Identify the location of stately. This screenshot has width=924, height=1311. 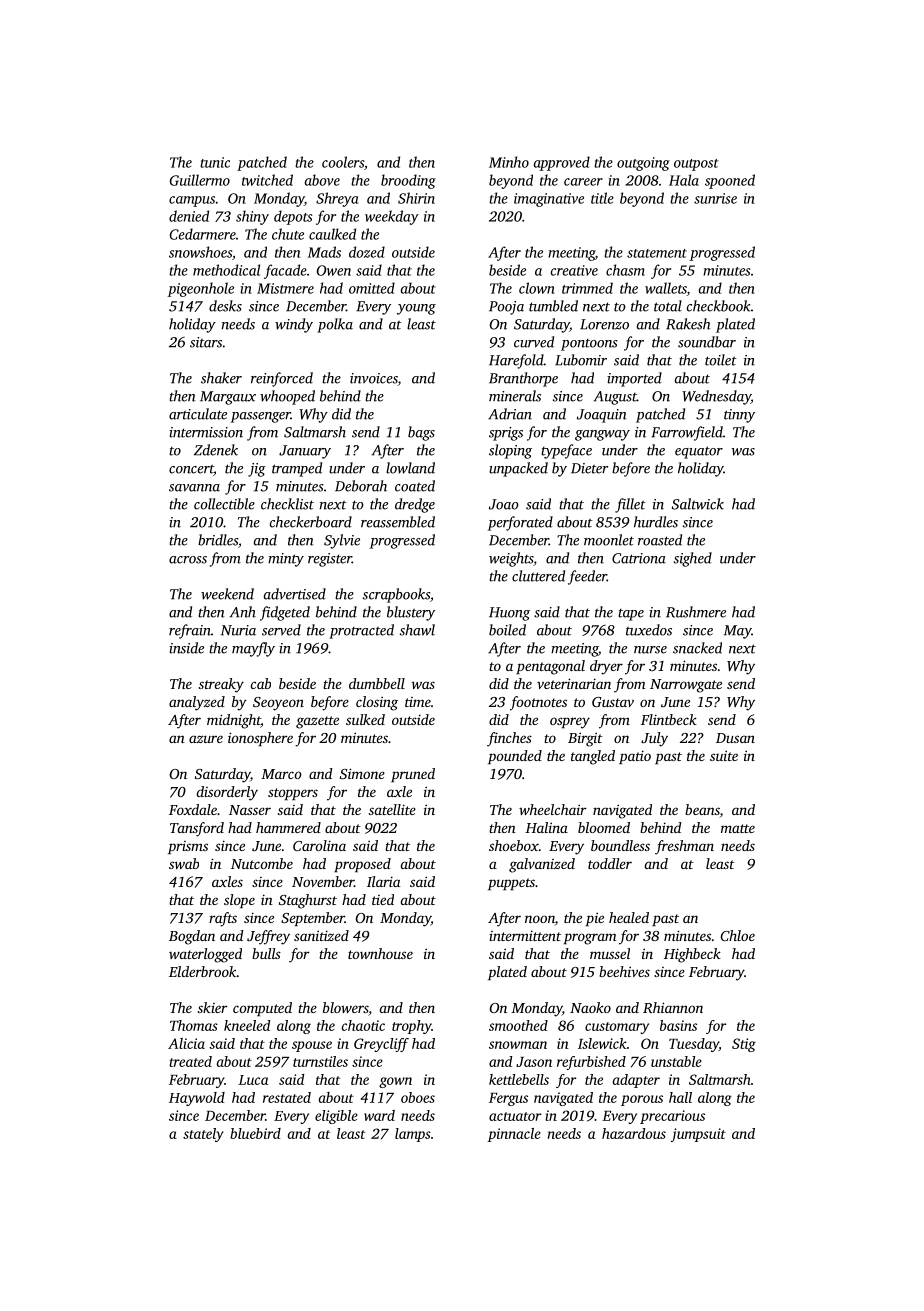
(203, 1135).
